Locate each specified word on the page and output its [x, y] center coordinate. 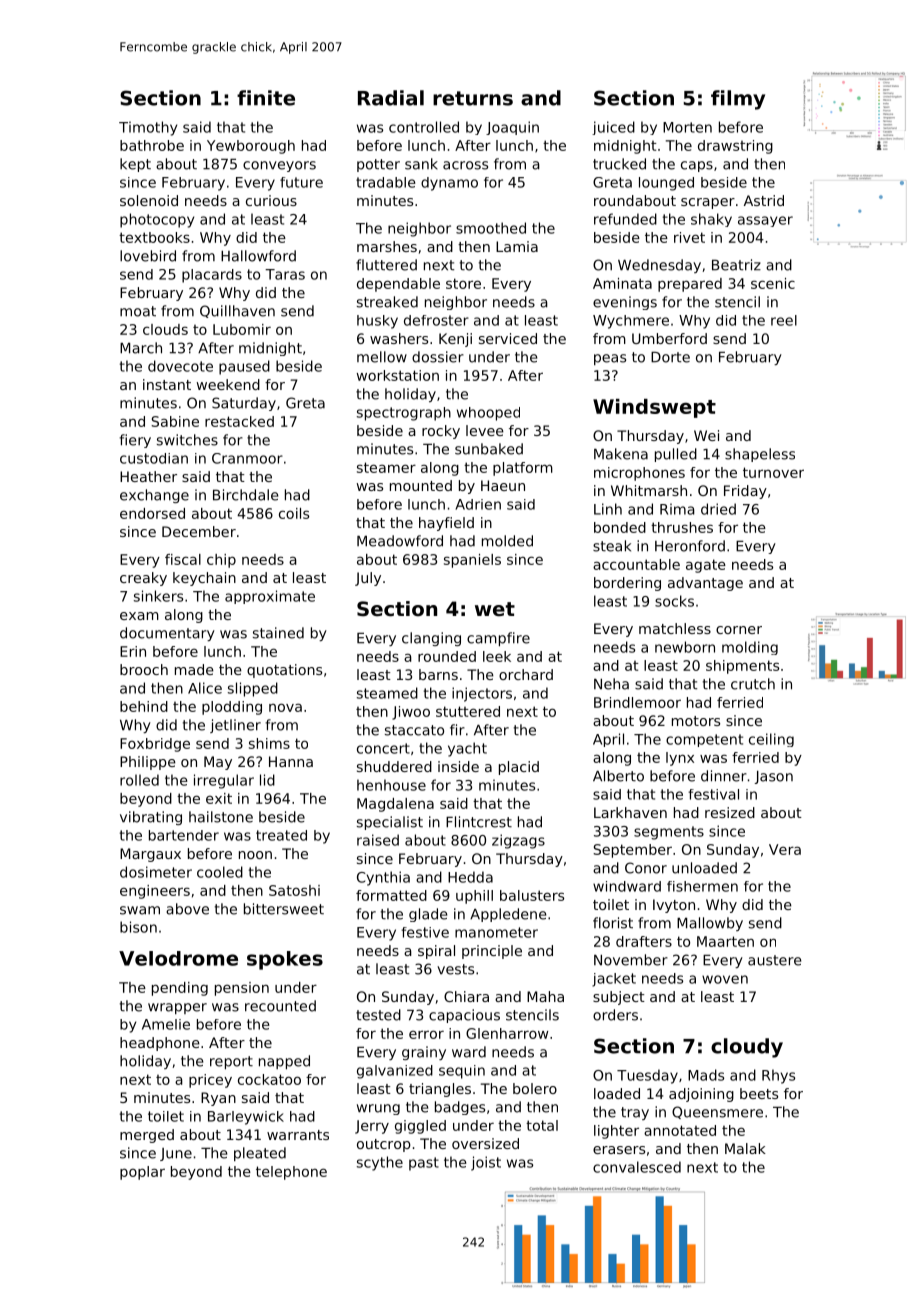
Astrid [764, 200]
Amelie [166, 1024]
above [187, 909]
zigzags [518, 841]
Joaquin [512, 128]
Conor [646, 868]
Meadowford [400, 541]
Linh [608, 509]
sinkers [158, 596]
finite [266, 98]
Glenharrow [507, 1033]
